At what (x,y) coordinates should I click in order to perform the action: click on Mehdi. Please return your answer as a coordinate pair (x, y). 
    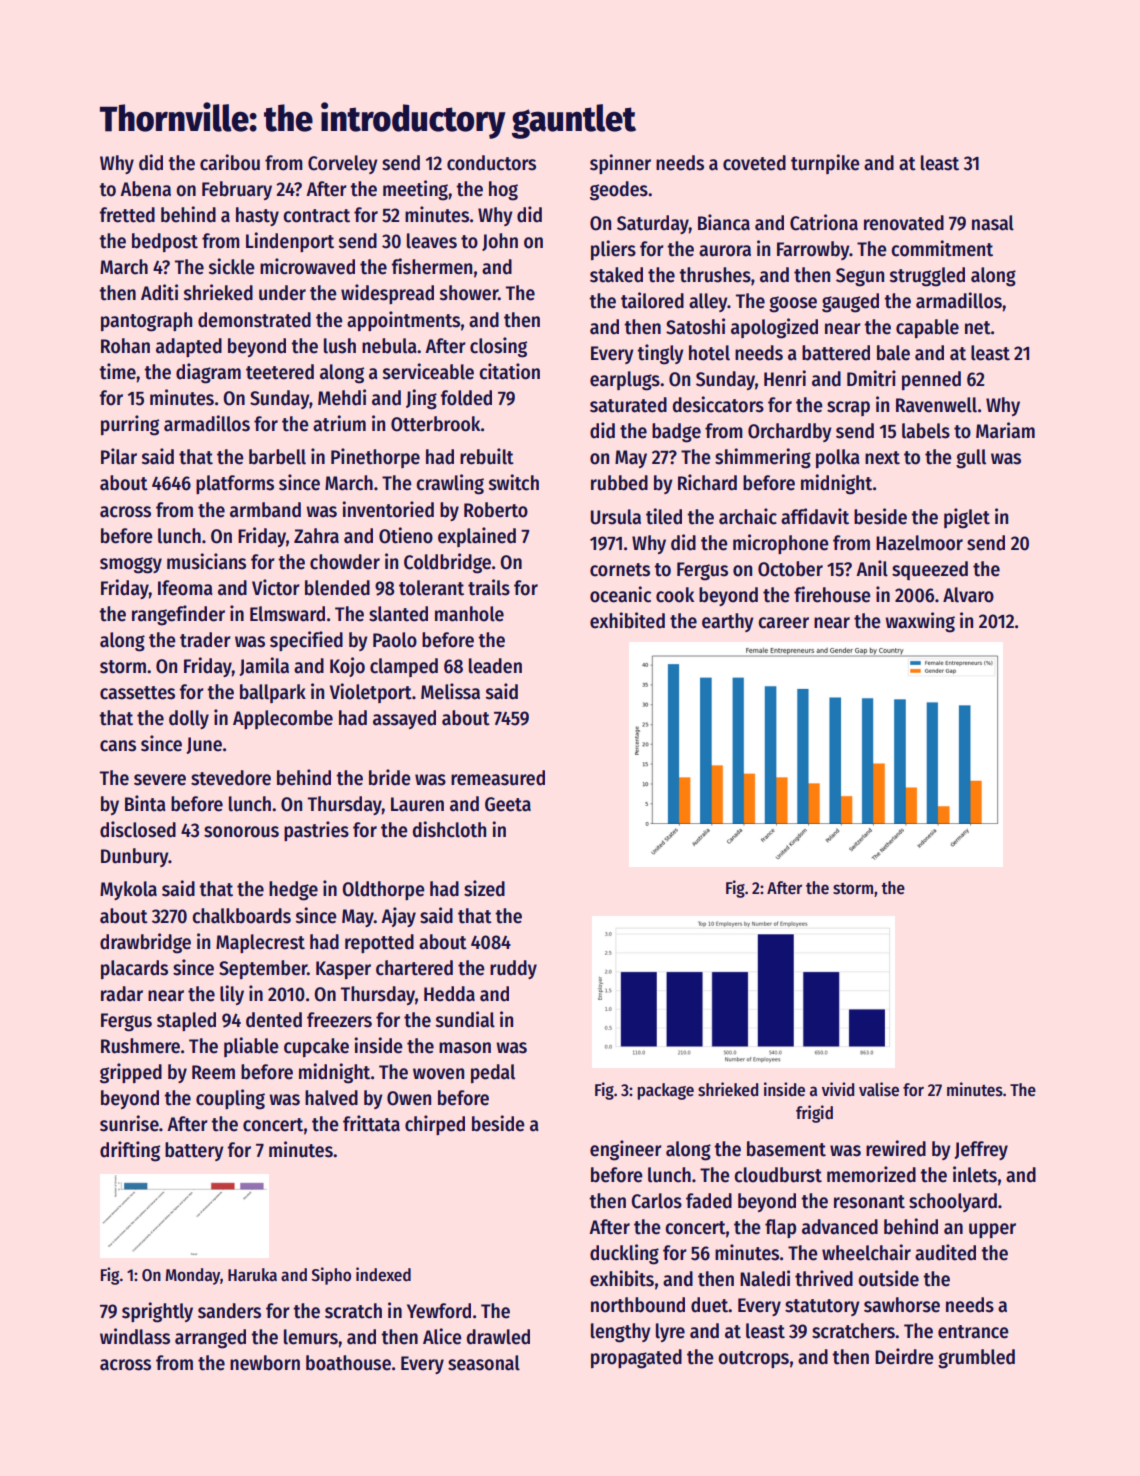
    Looking at the image, I should click on (342, 397).
